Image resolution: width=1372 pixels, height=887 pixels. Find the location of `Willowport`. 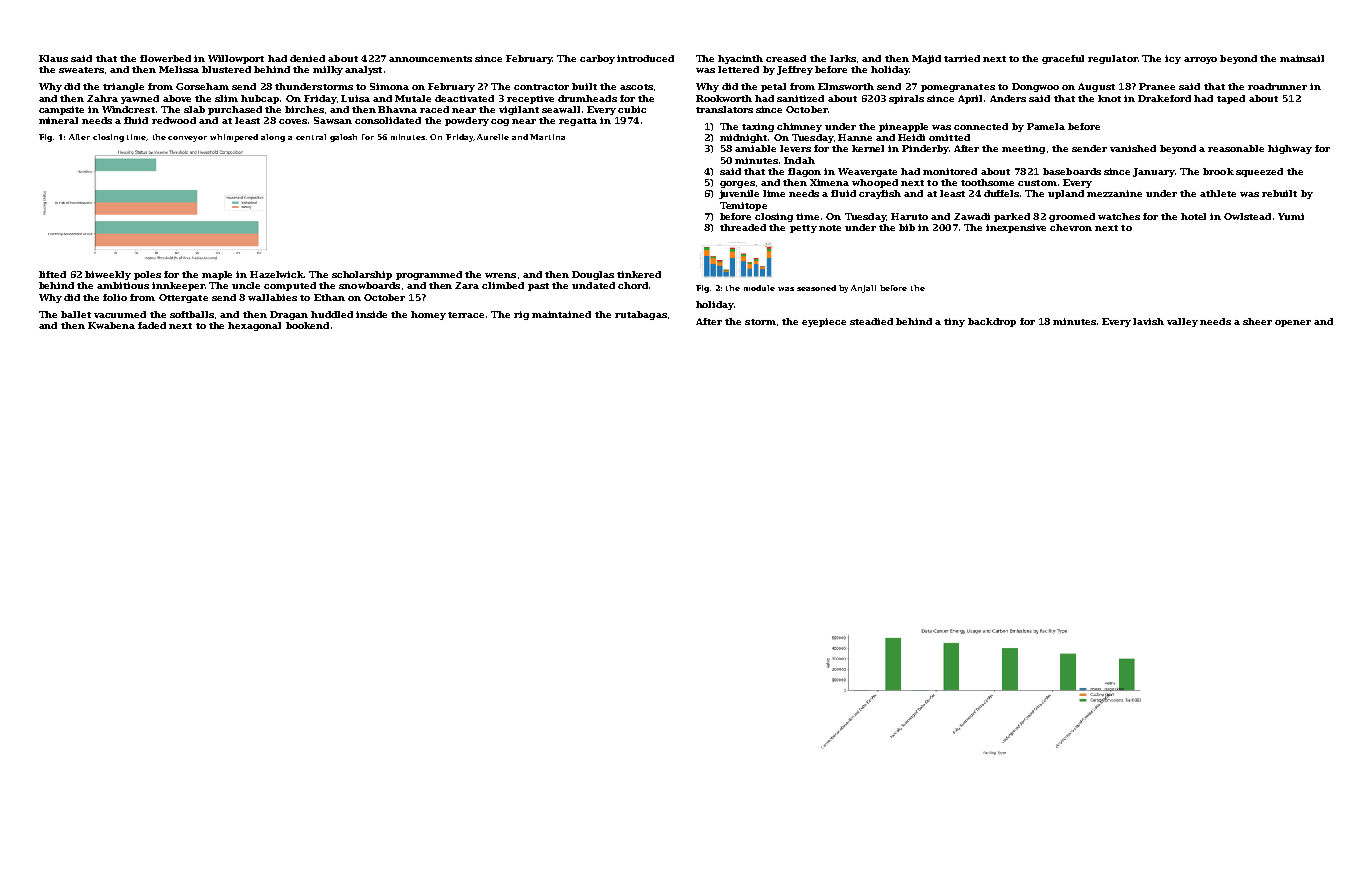

Willowport is located at coordinates (236, 59).
